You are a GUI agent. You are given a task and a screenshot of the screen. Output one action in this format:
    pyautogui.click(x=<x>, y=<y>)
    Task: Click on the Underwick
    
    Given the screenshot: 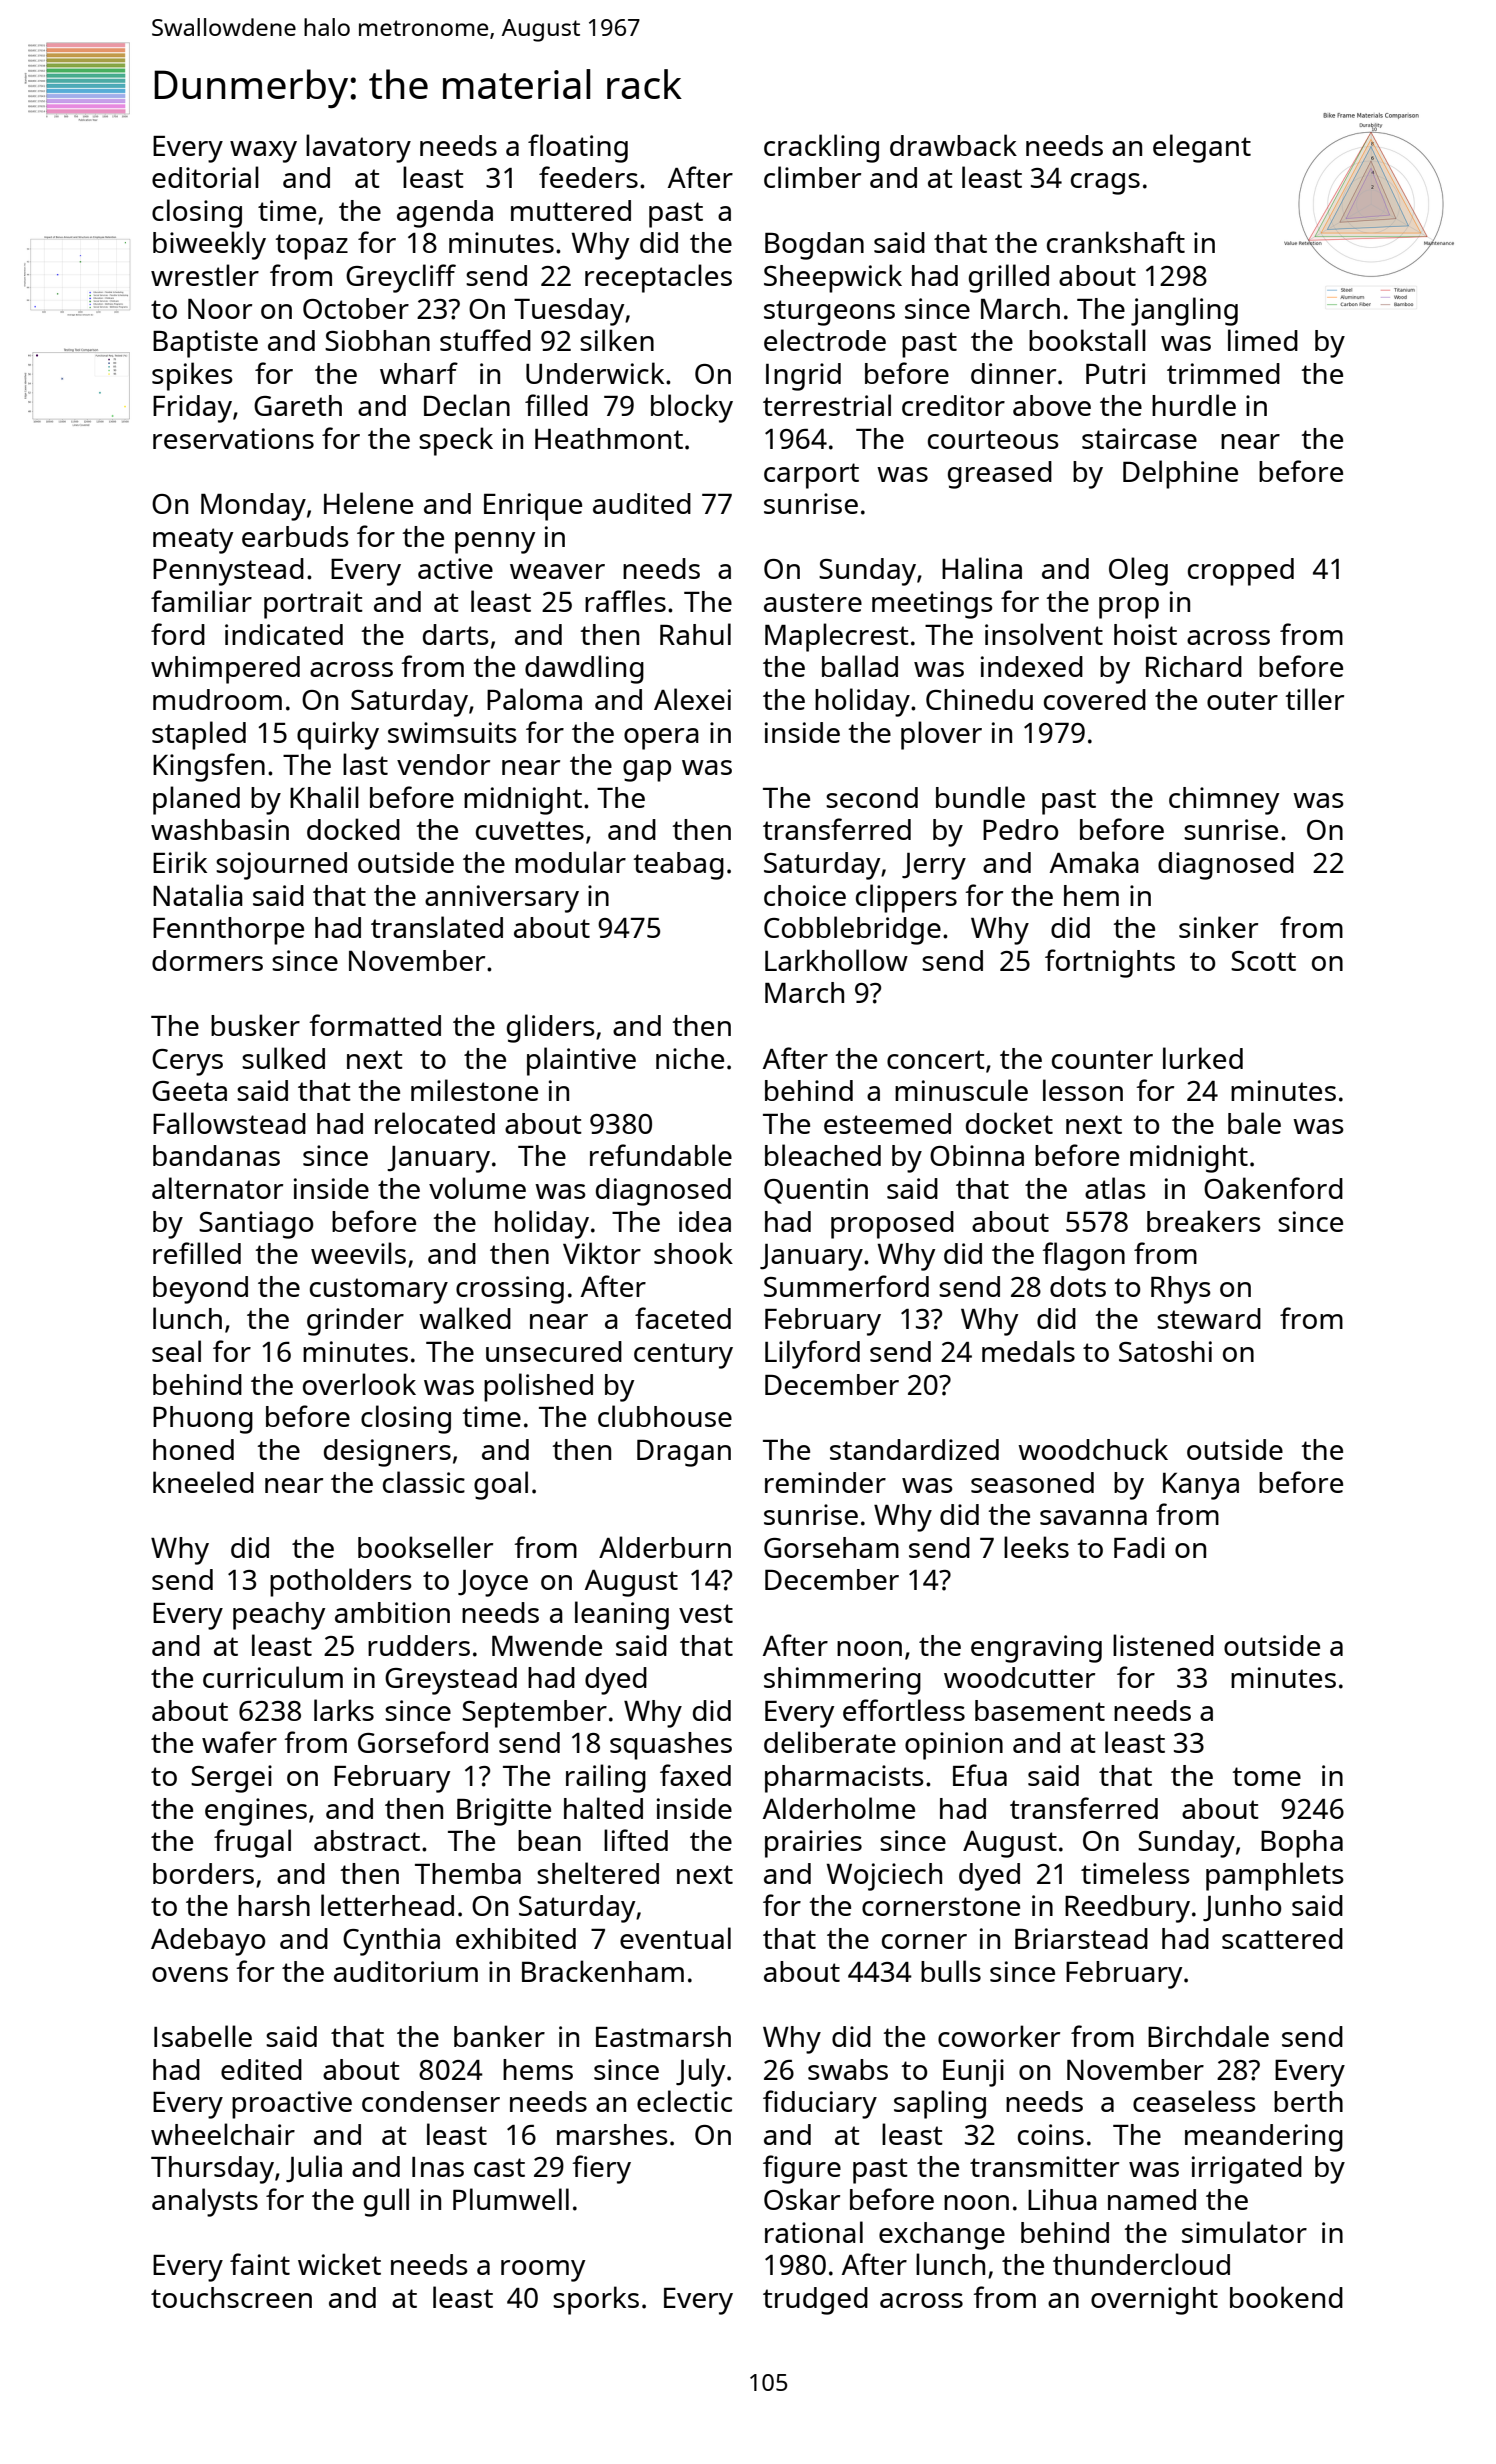 What is the action you would take?
    pyautogui.click(x=595, y=373)
